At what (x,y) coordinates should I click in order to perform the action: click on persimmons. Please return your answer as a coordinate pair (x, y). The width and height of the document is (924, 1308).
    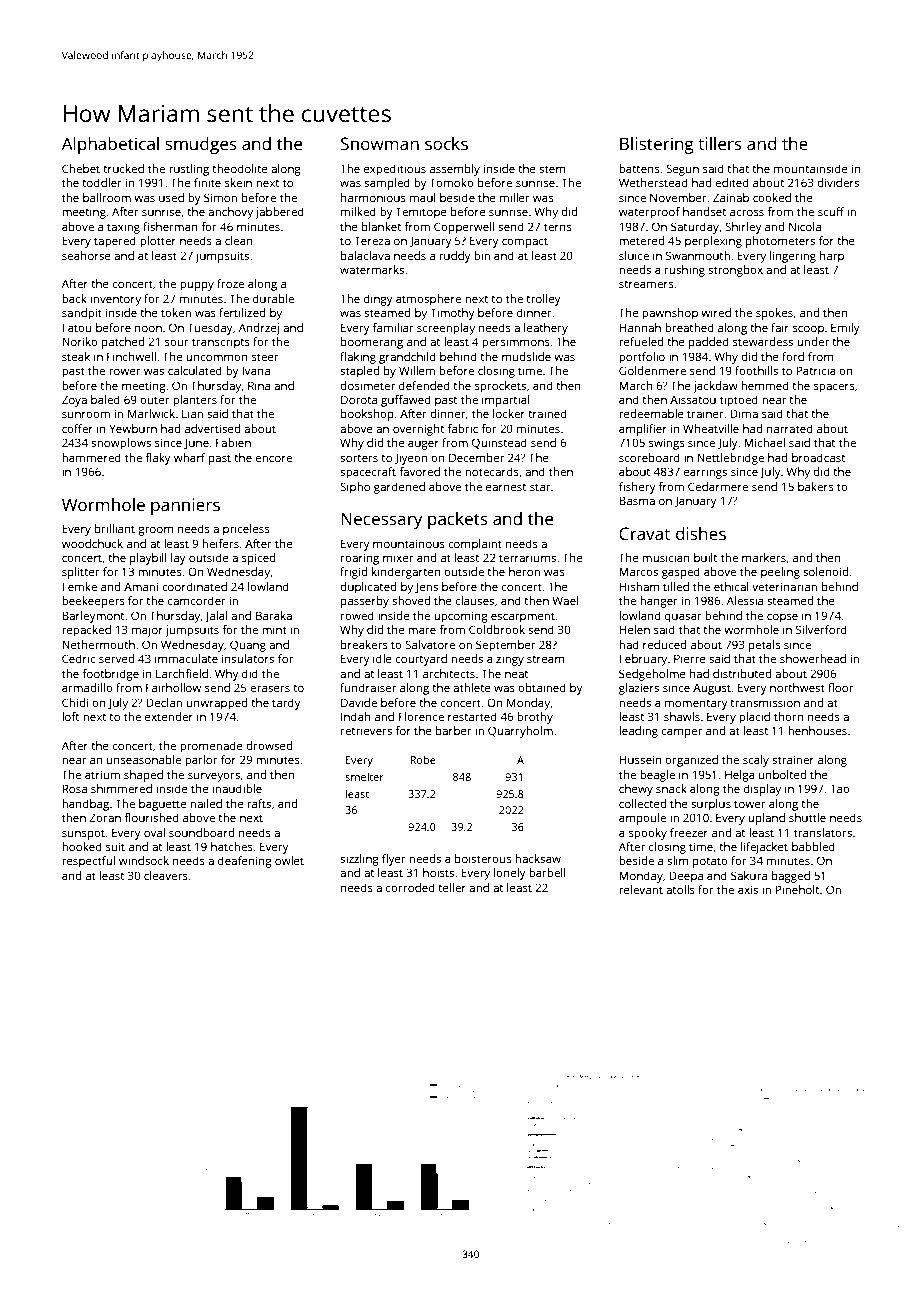
    Looking at the image, I should click on (516, 343).
